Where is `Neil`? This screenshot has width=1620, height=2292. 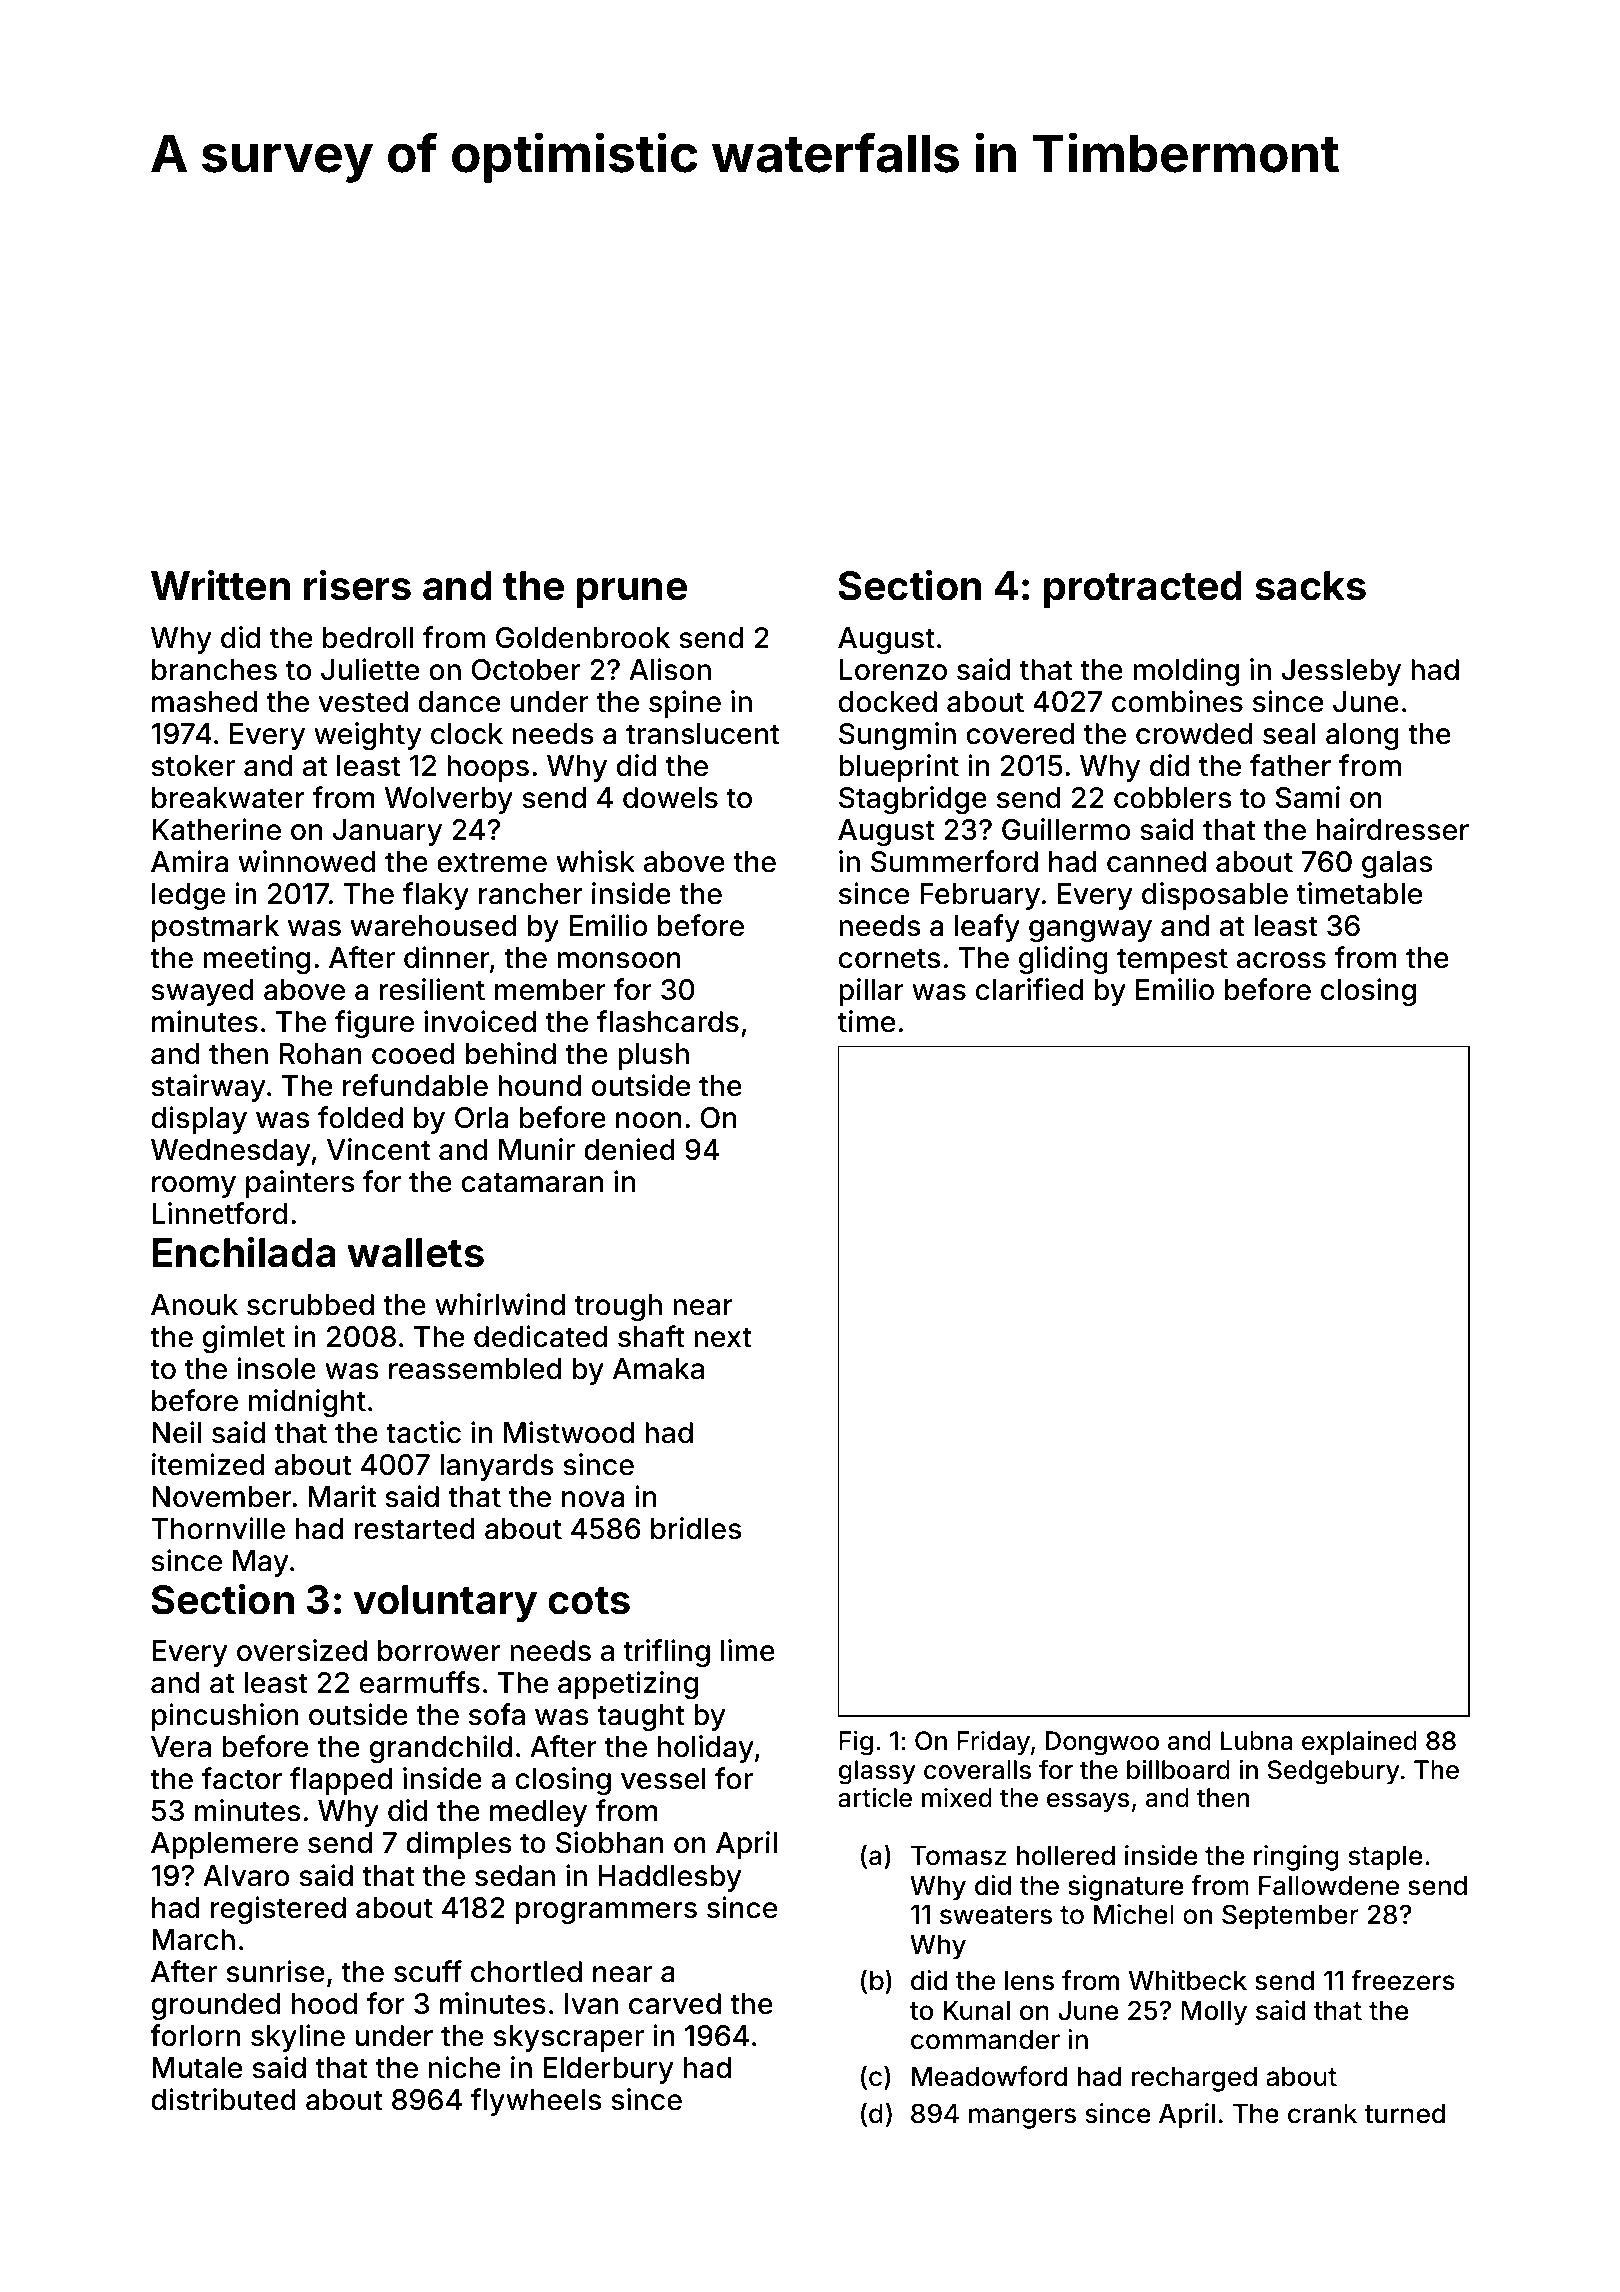 Neil is located at coordinates (176, 1432).
